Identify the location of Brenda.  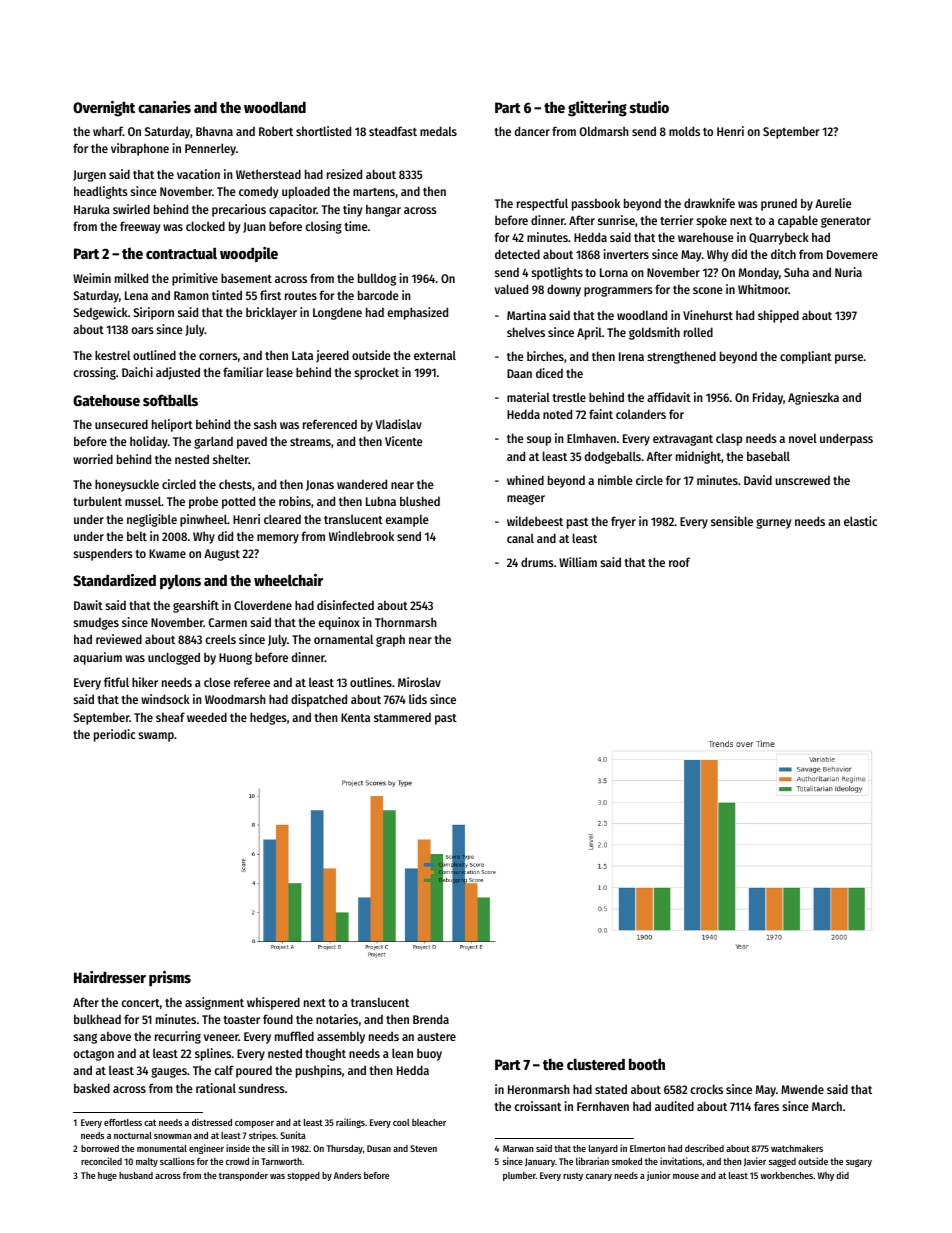
(431, 1019).
